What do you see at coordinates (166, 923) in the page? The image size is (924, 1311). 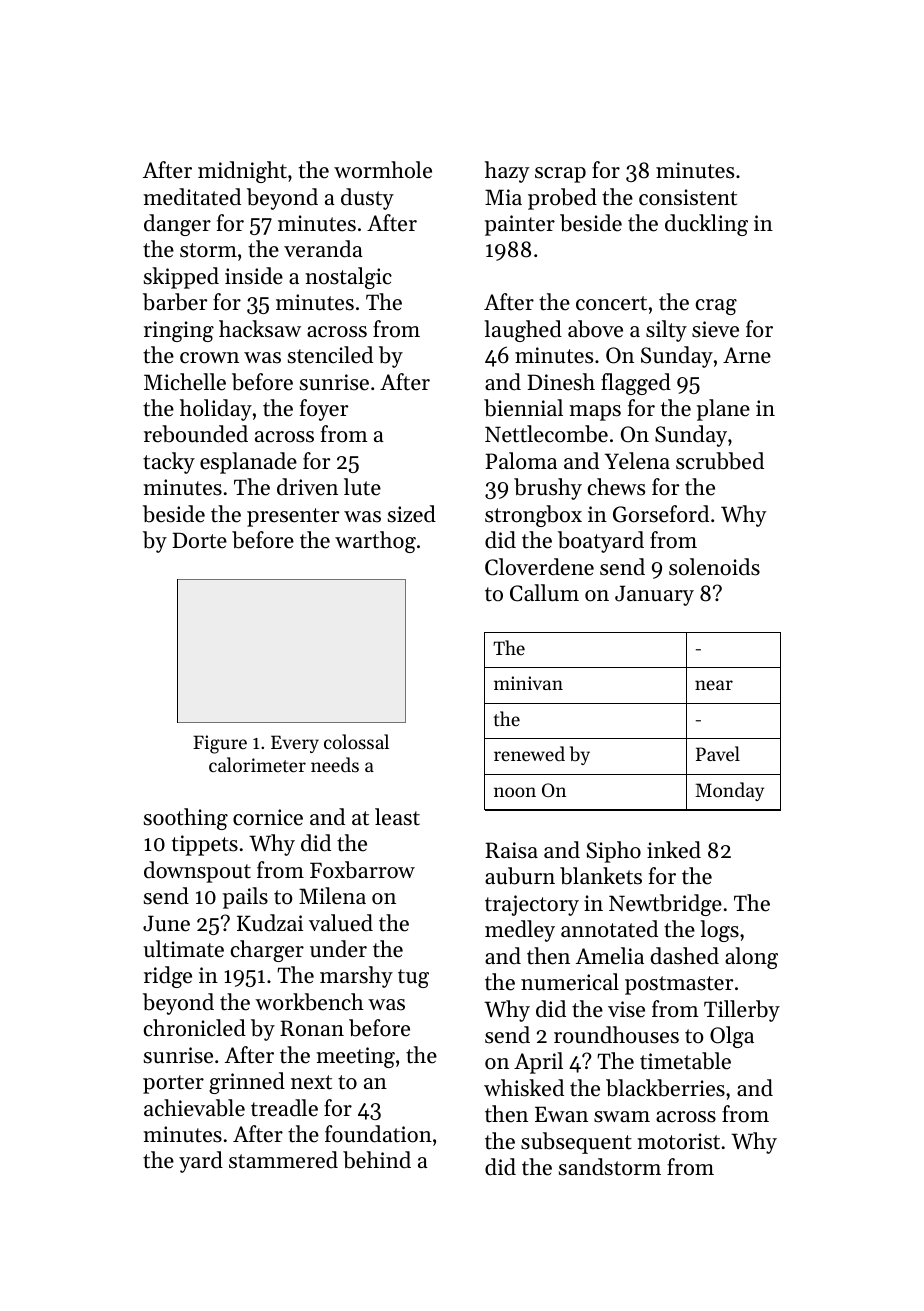 I see `June` at bounding box center [166, 923].
